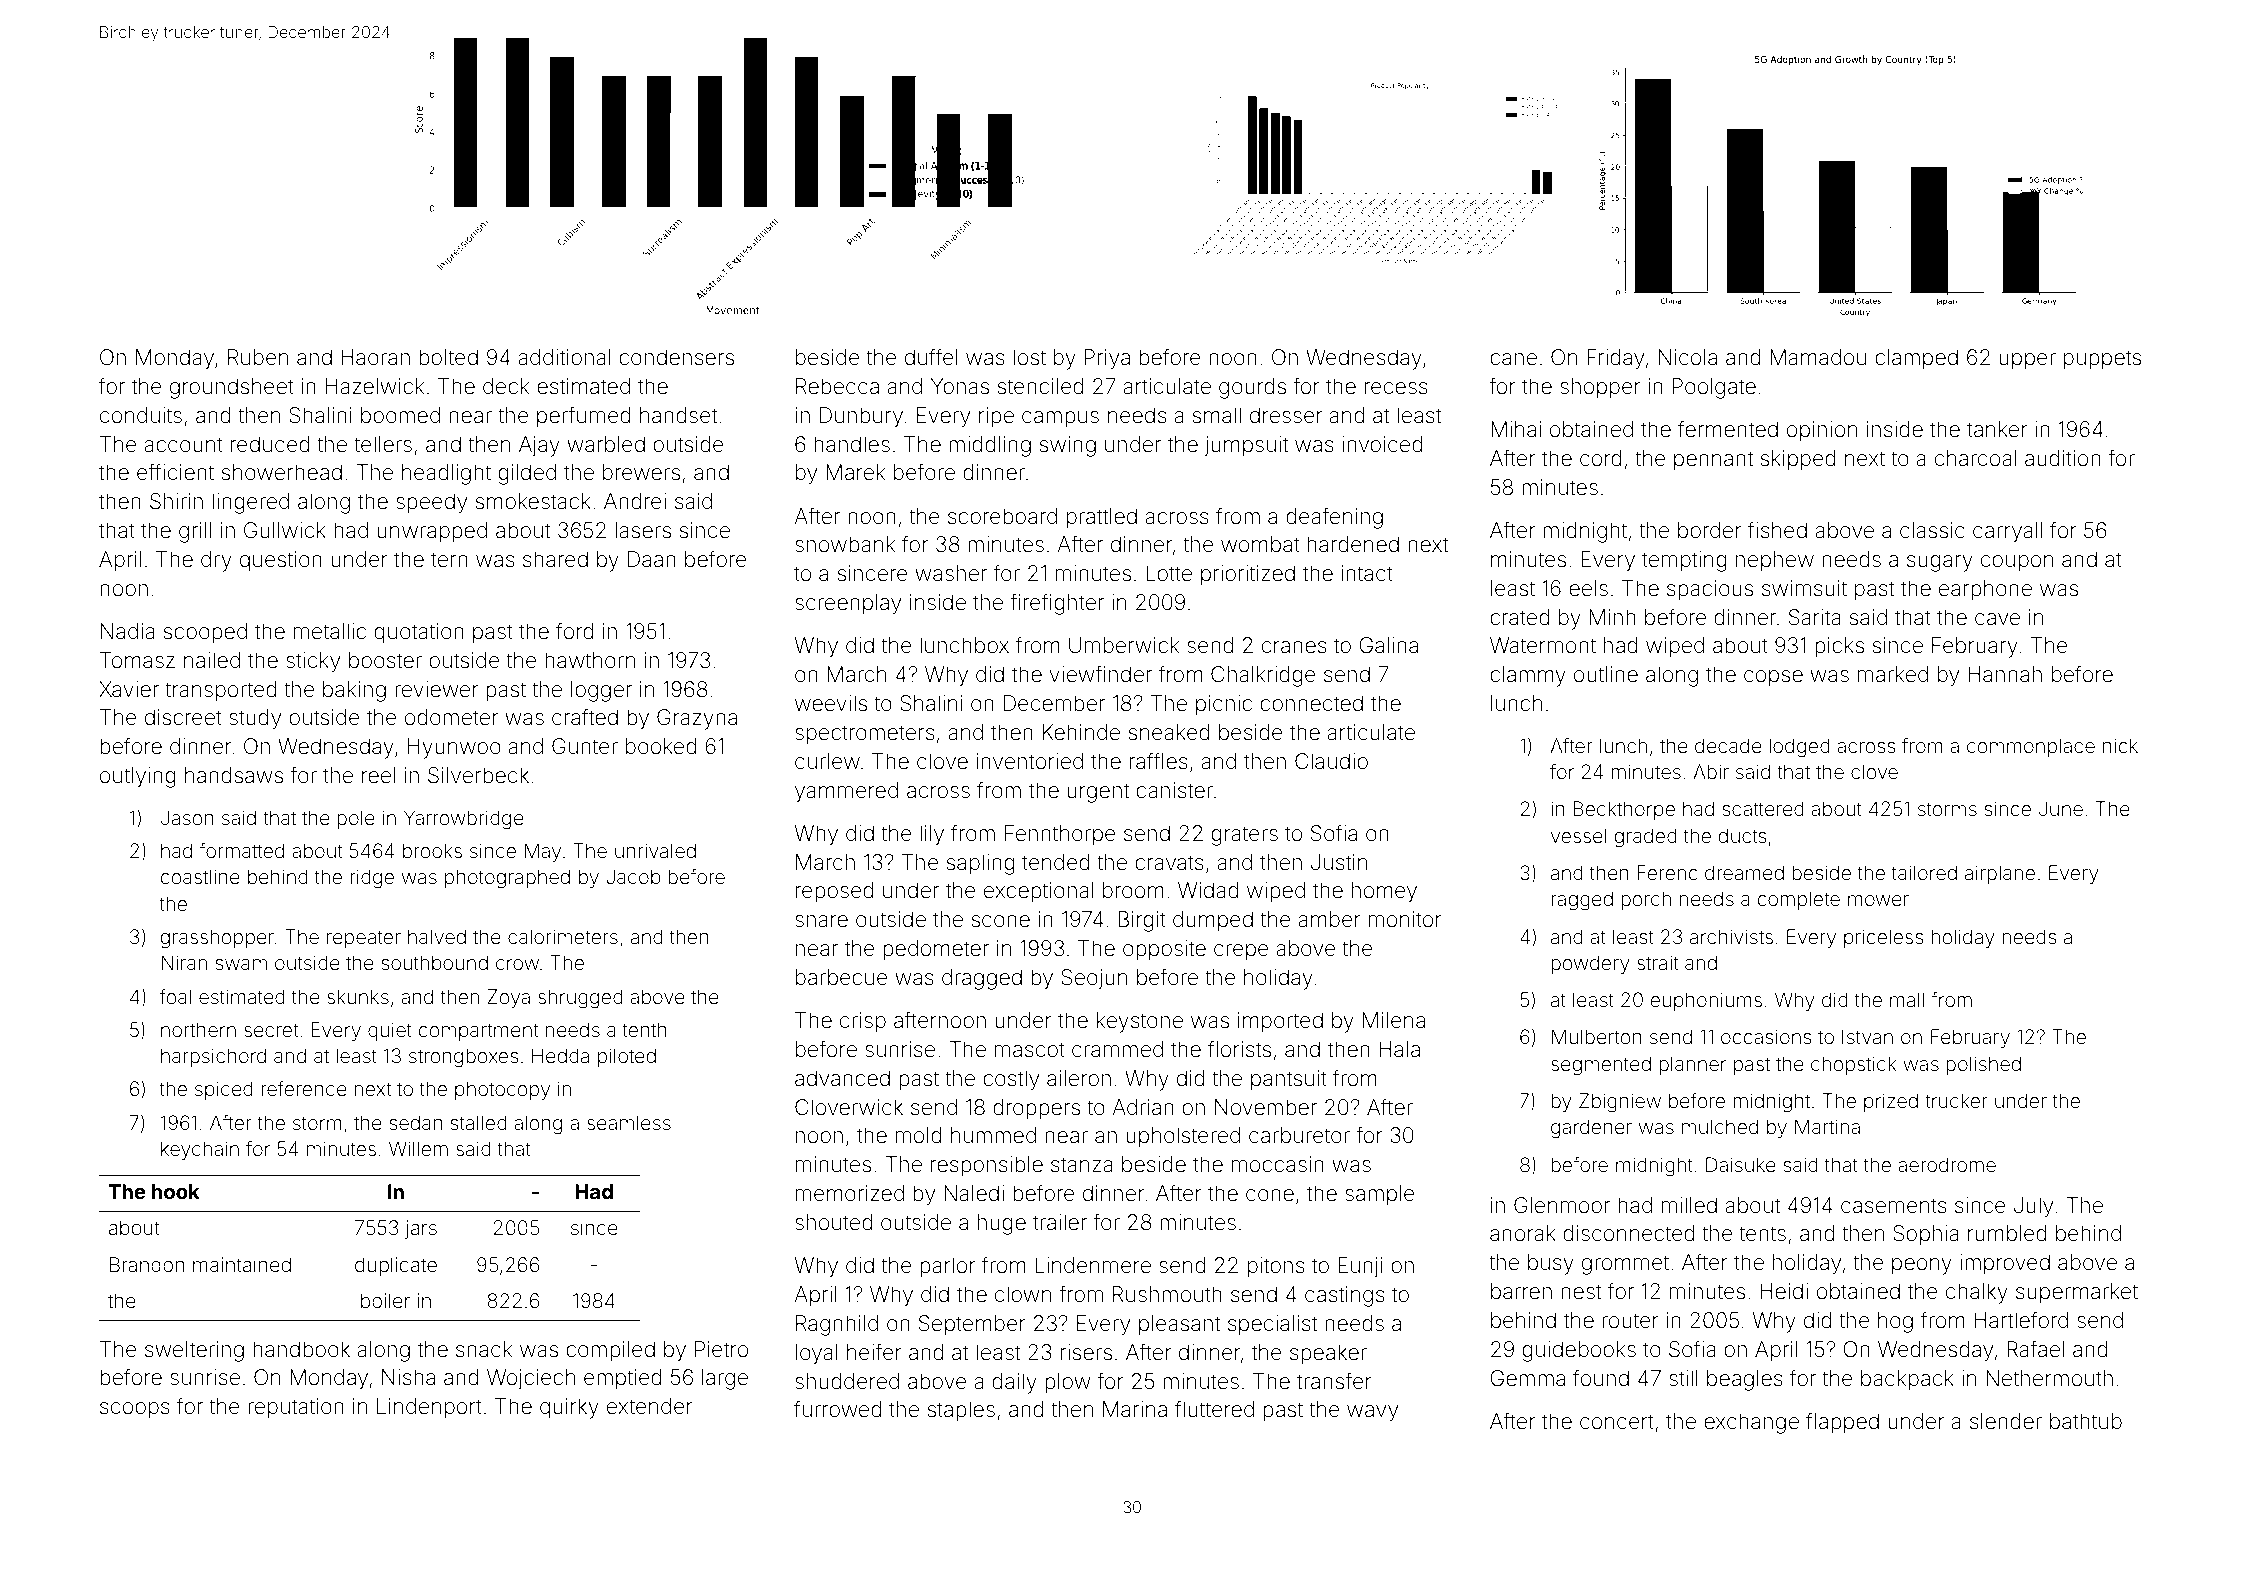 The width and height of the screenshot is (2245, 1587). I want to click on Priya, so click(1107, 359).
